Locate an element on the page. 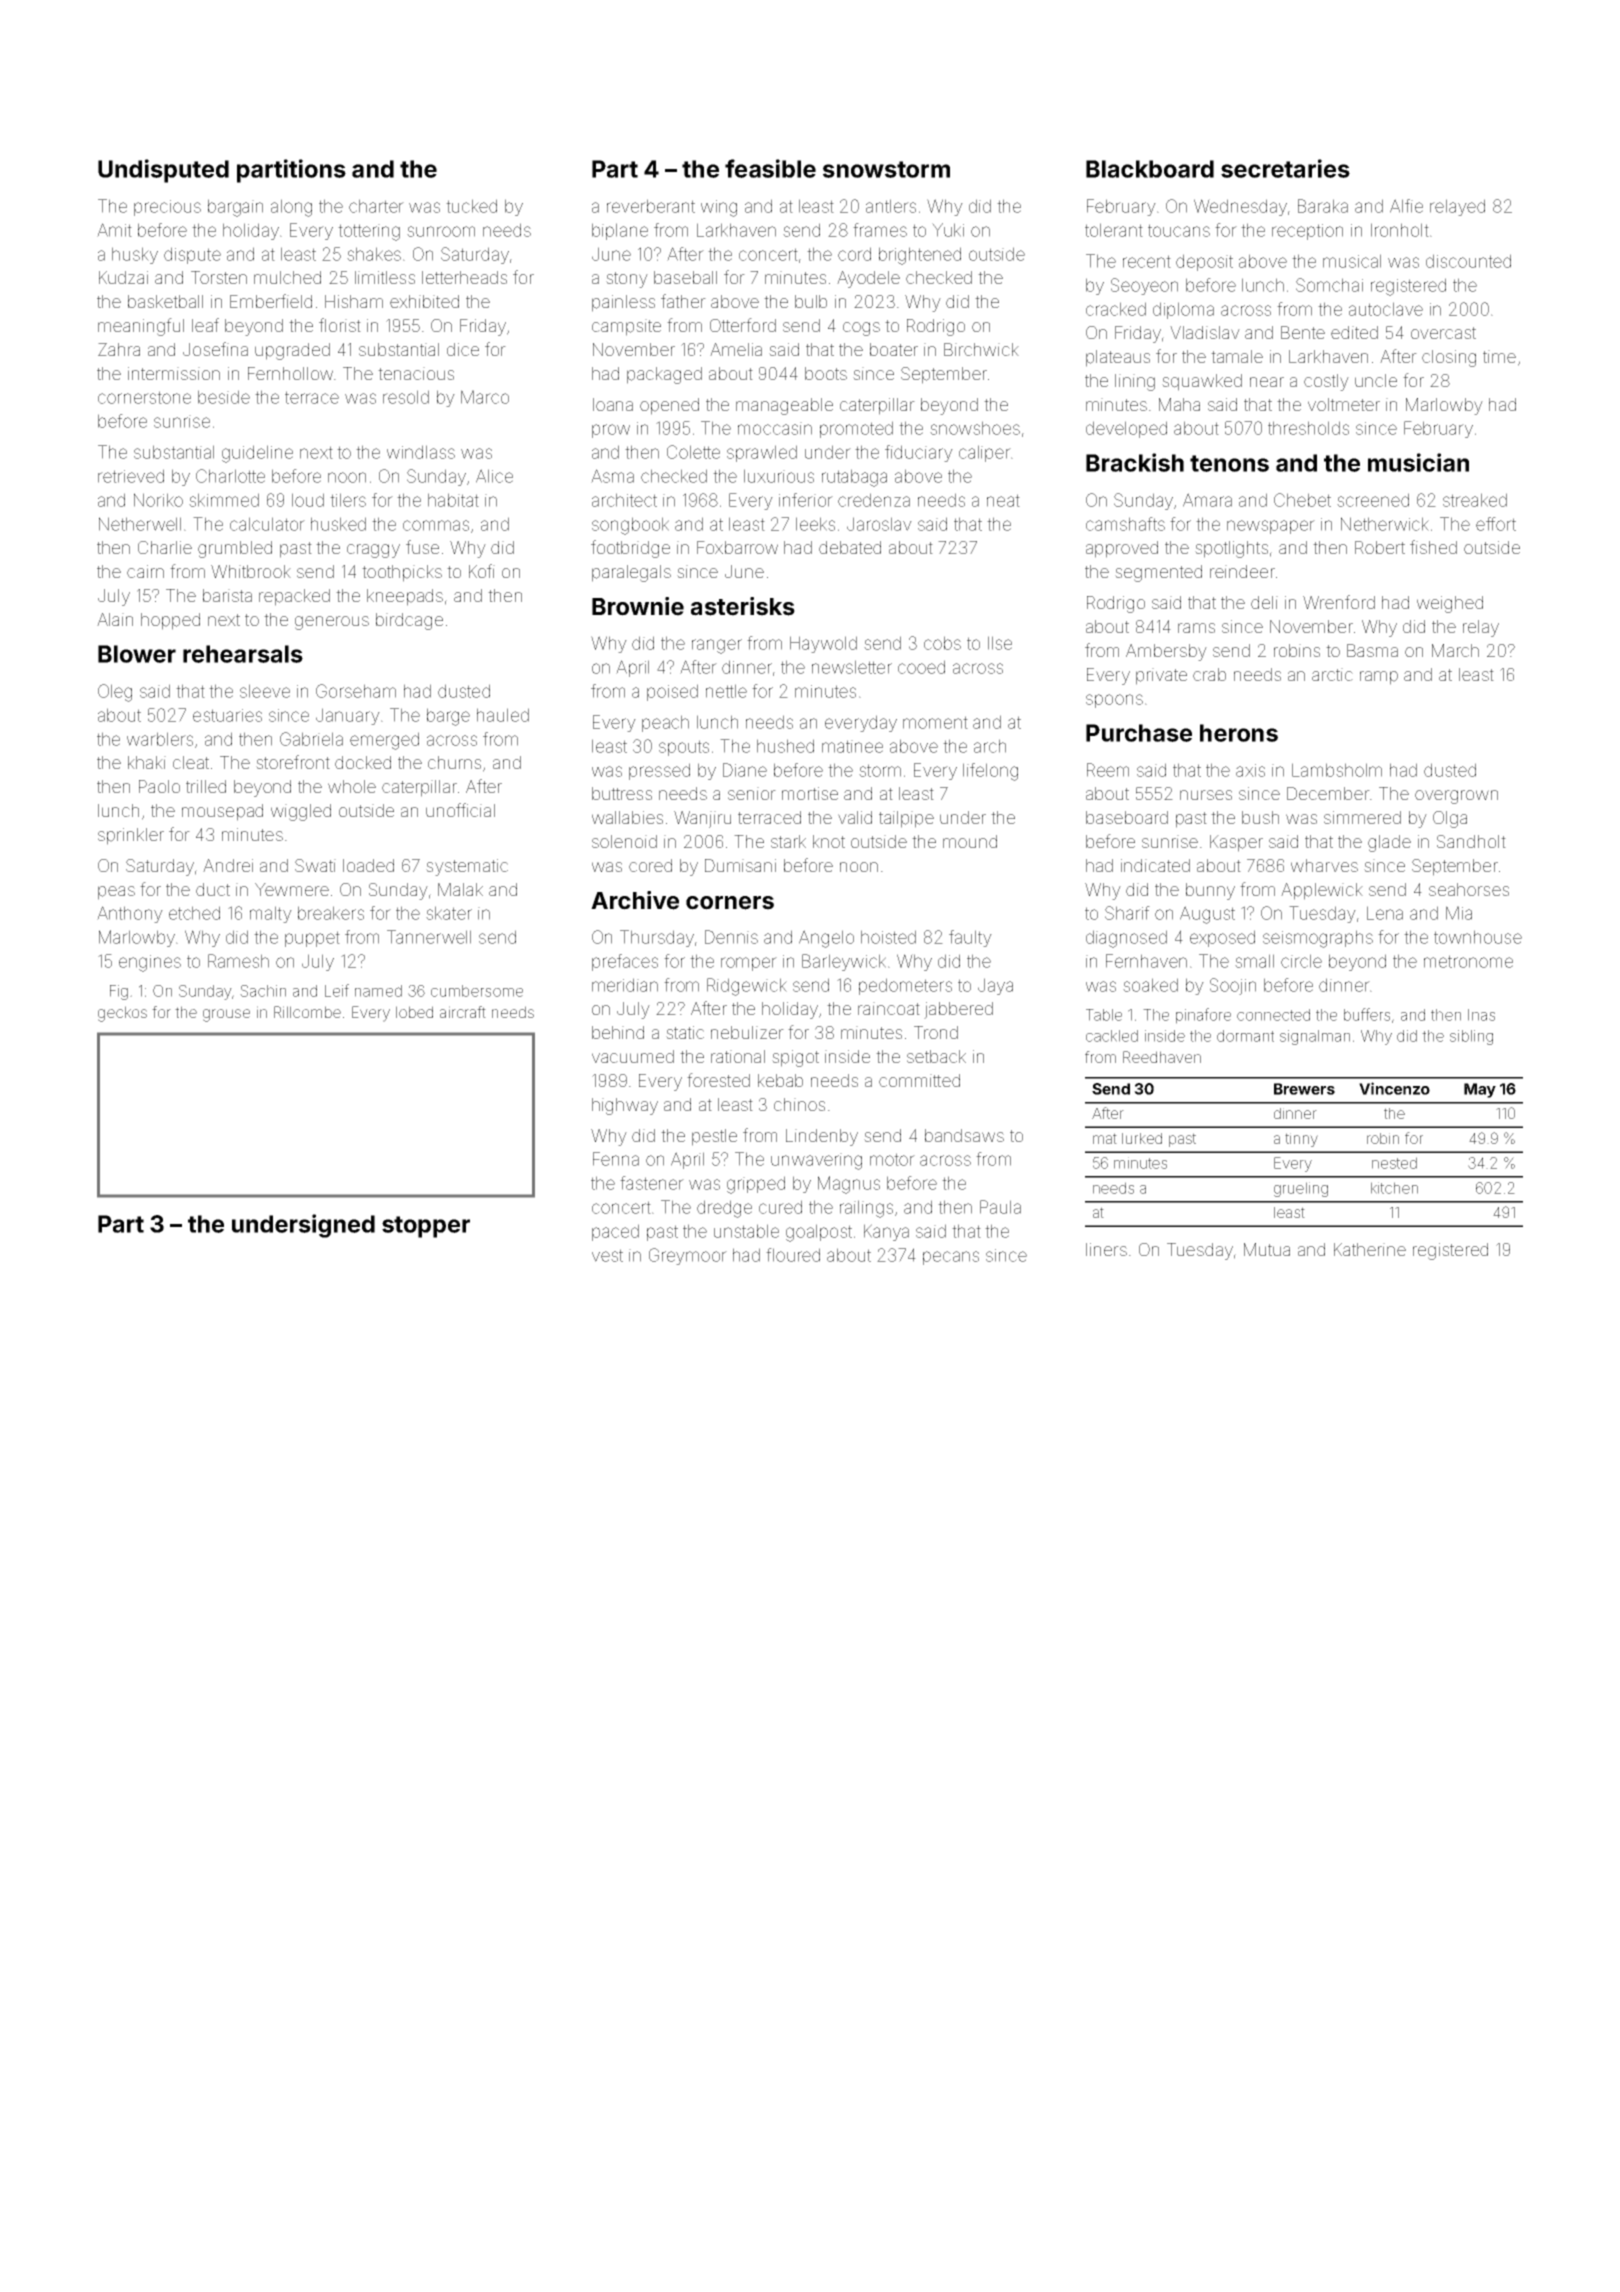 This page has width=1620, height=2292. Ayodele is located at coordinates (868, 279).
